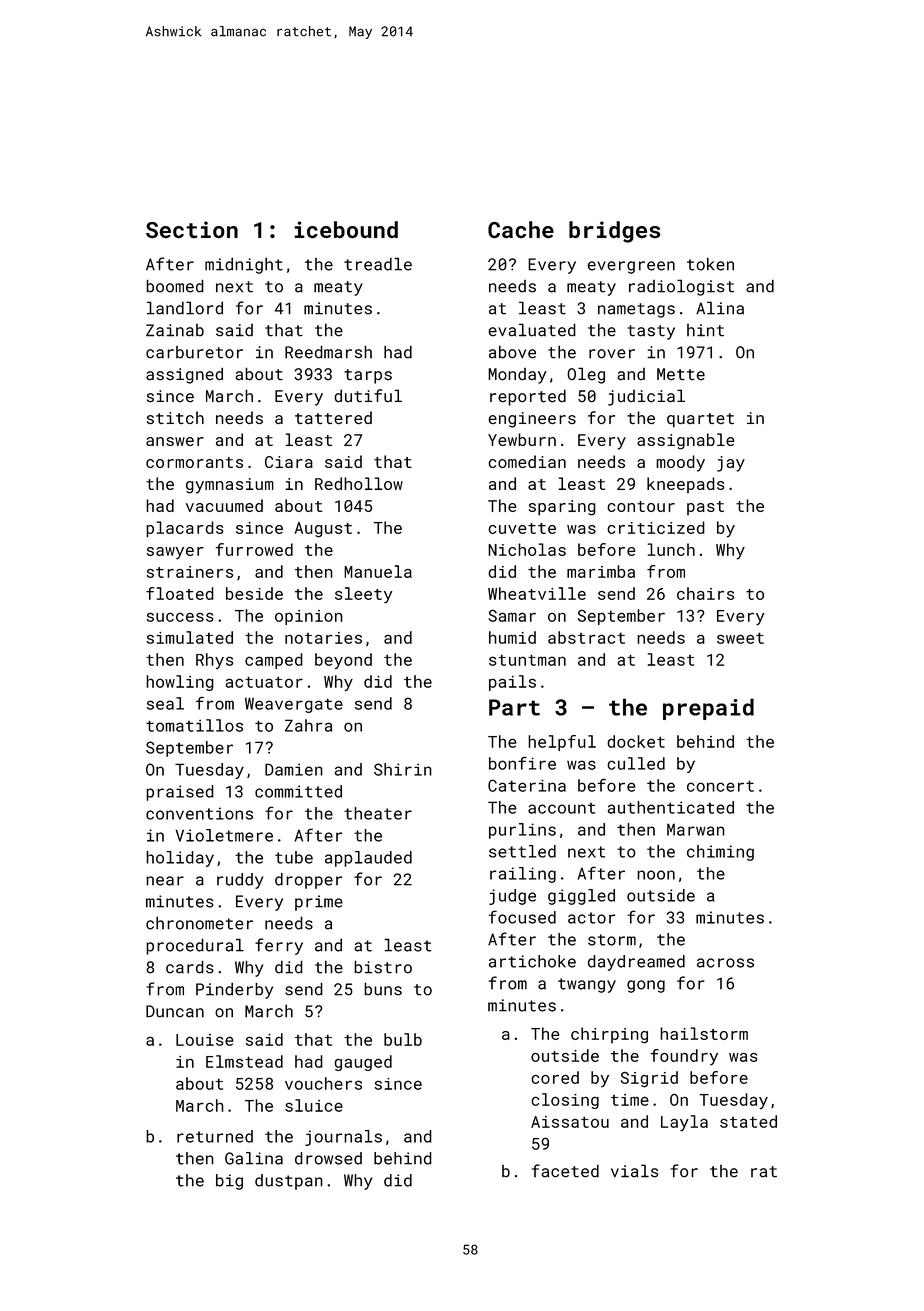  Describe the element at coordinates (705, 593) in the document. I see `chairs` at that location.
